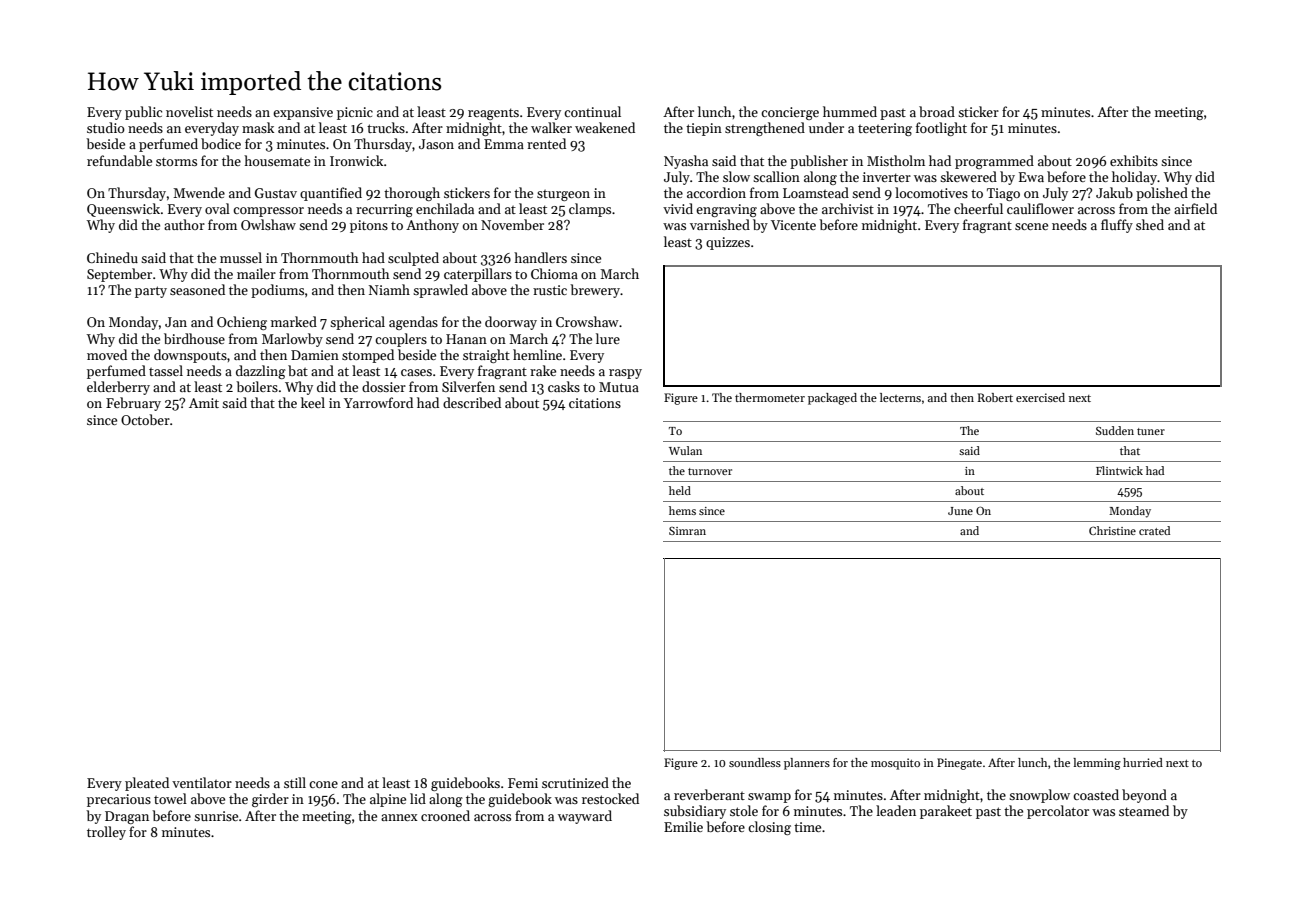 The width and height of the document is (1308, 924). What do you see at coordinates (685, 450) in the document?
I see `Wulan` at bounding box center [685, 450].
